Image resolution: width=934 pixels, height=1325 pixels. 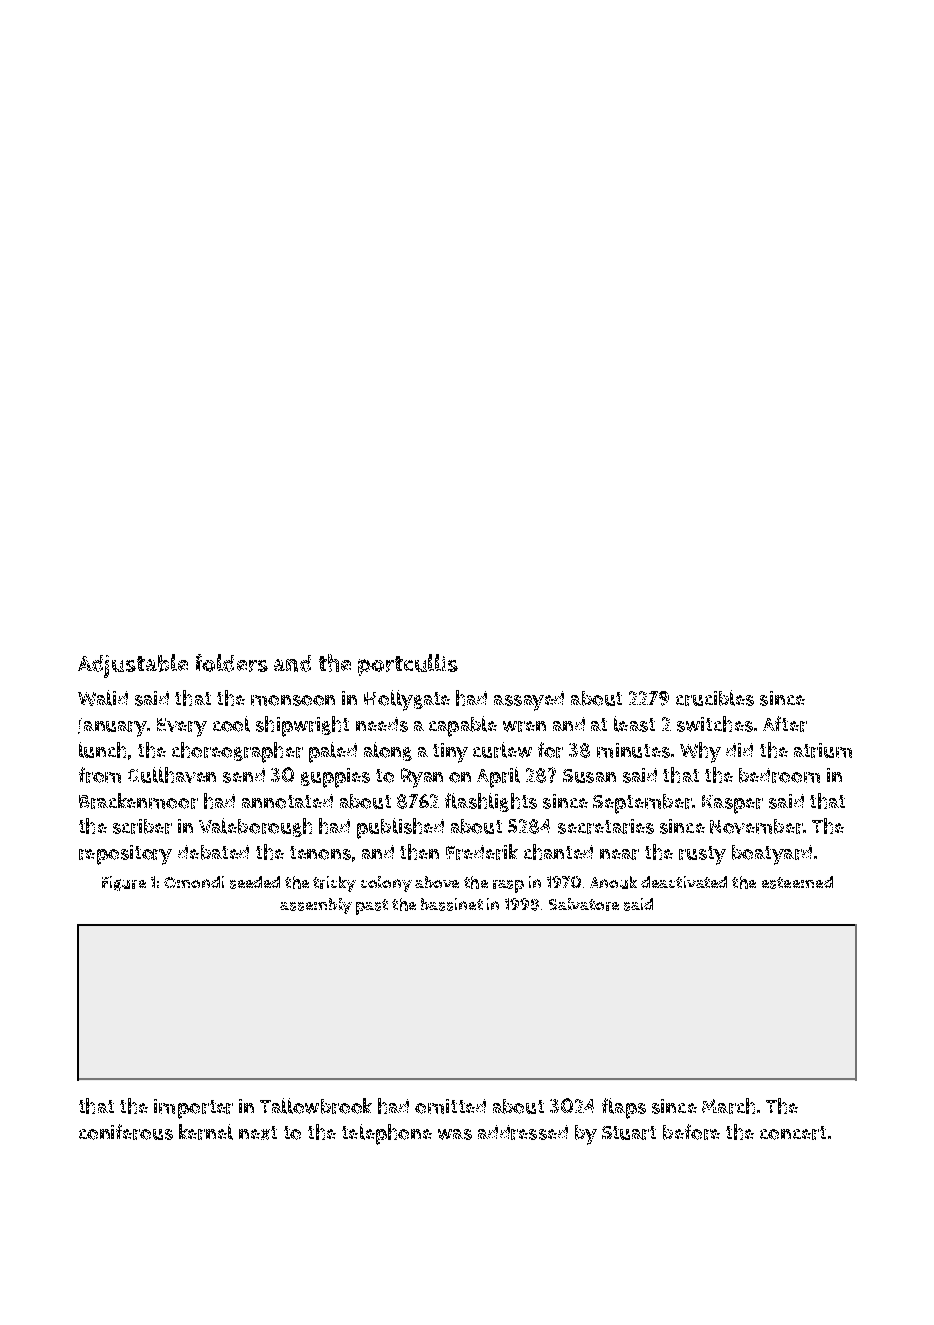 What do you see at coordinates (584, 904) in the image?
I see `Salvatore` at bounding box center [584, 904].
